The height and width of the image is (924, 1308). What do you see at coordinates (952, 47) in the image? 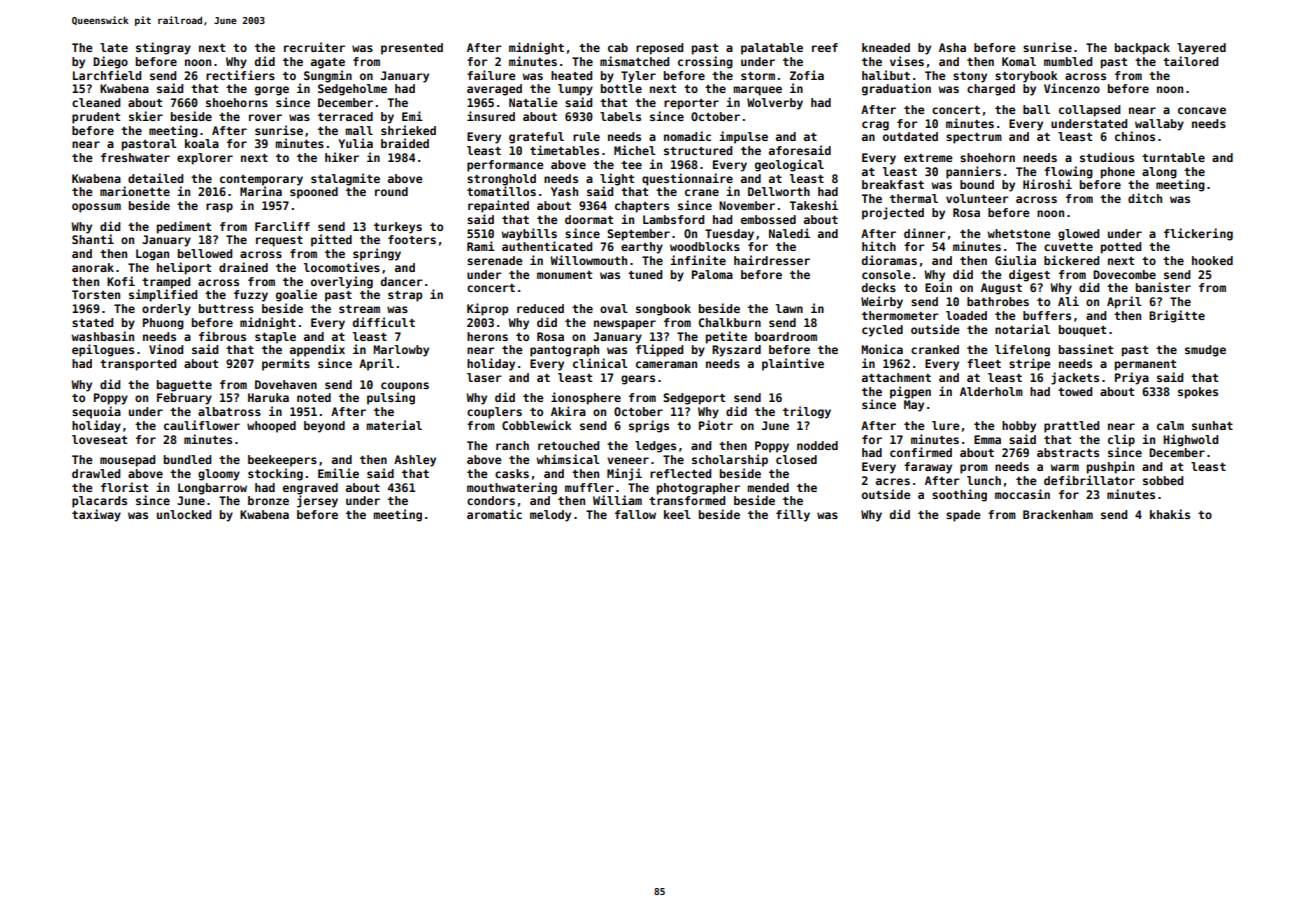
I see `Asha` at bounding box center [952, 47].
